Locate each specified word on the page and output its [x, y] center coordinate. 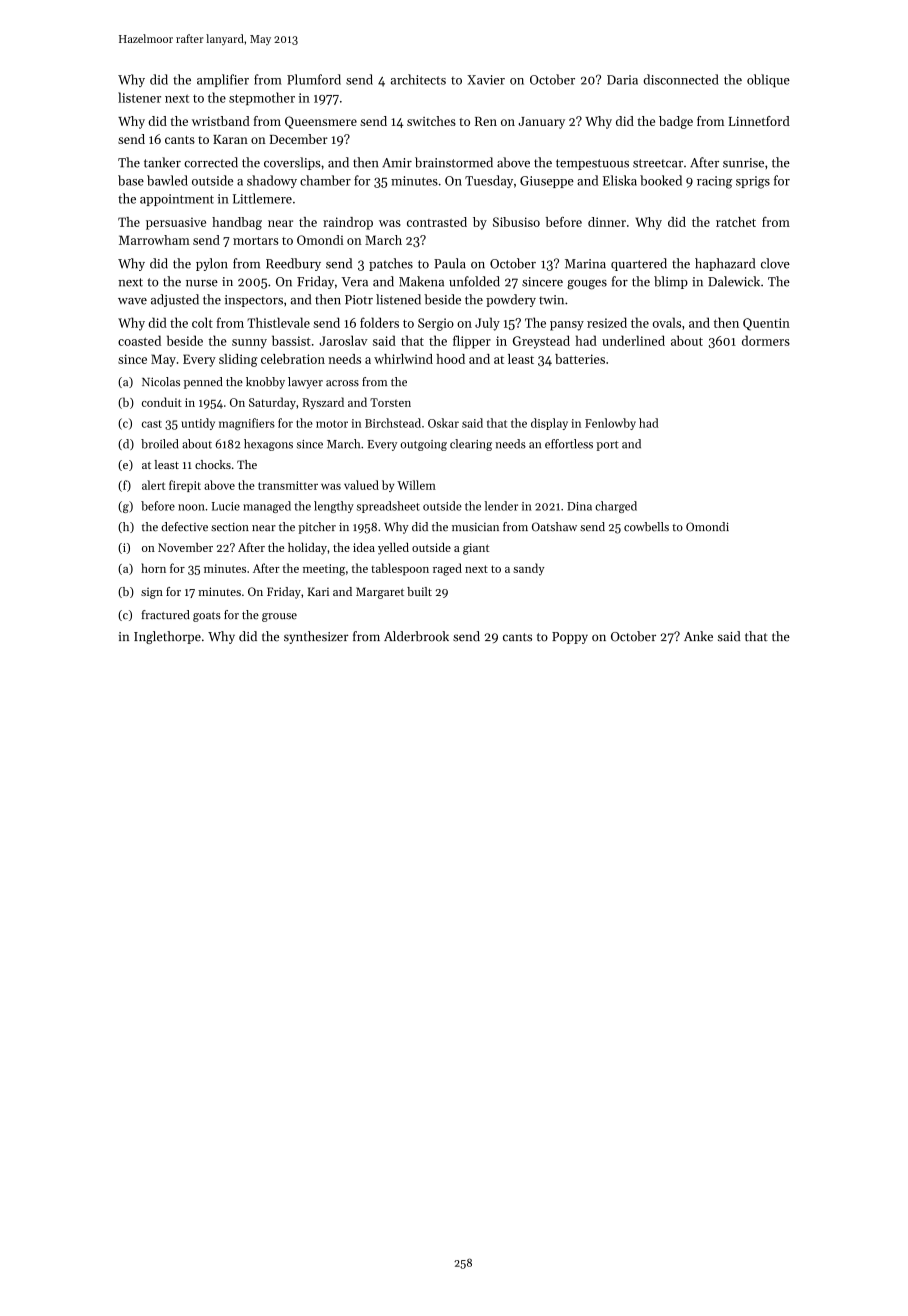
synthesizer [316, 637]
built [419, 591]
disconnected [681, 79]
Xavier [486, 80]
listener [139, 97]
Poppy [570, 638]
